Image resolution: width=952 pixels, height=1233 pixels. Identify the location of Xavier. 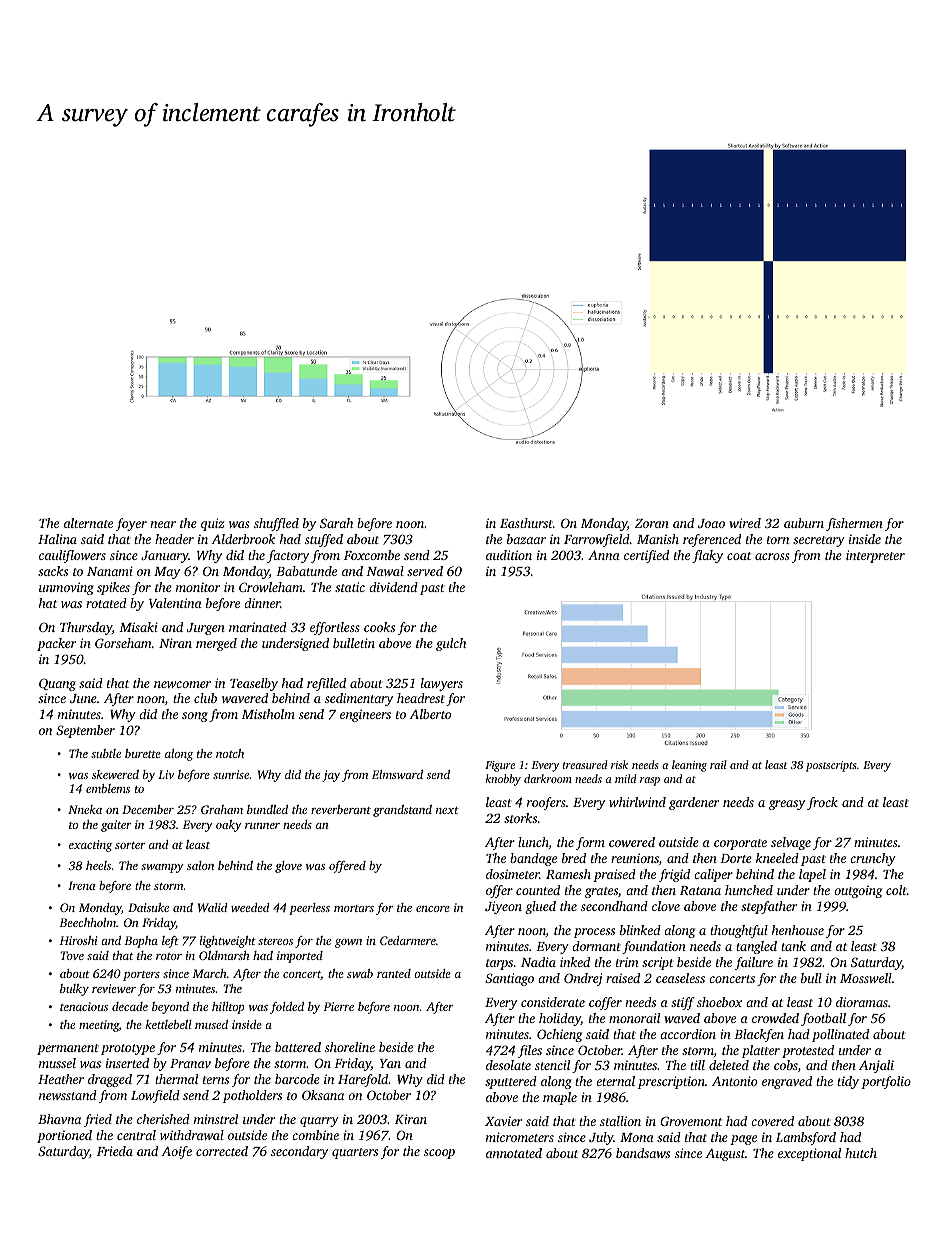
(503, 1121).
